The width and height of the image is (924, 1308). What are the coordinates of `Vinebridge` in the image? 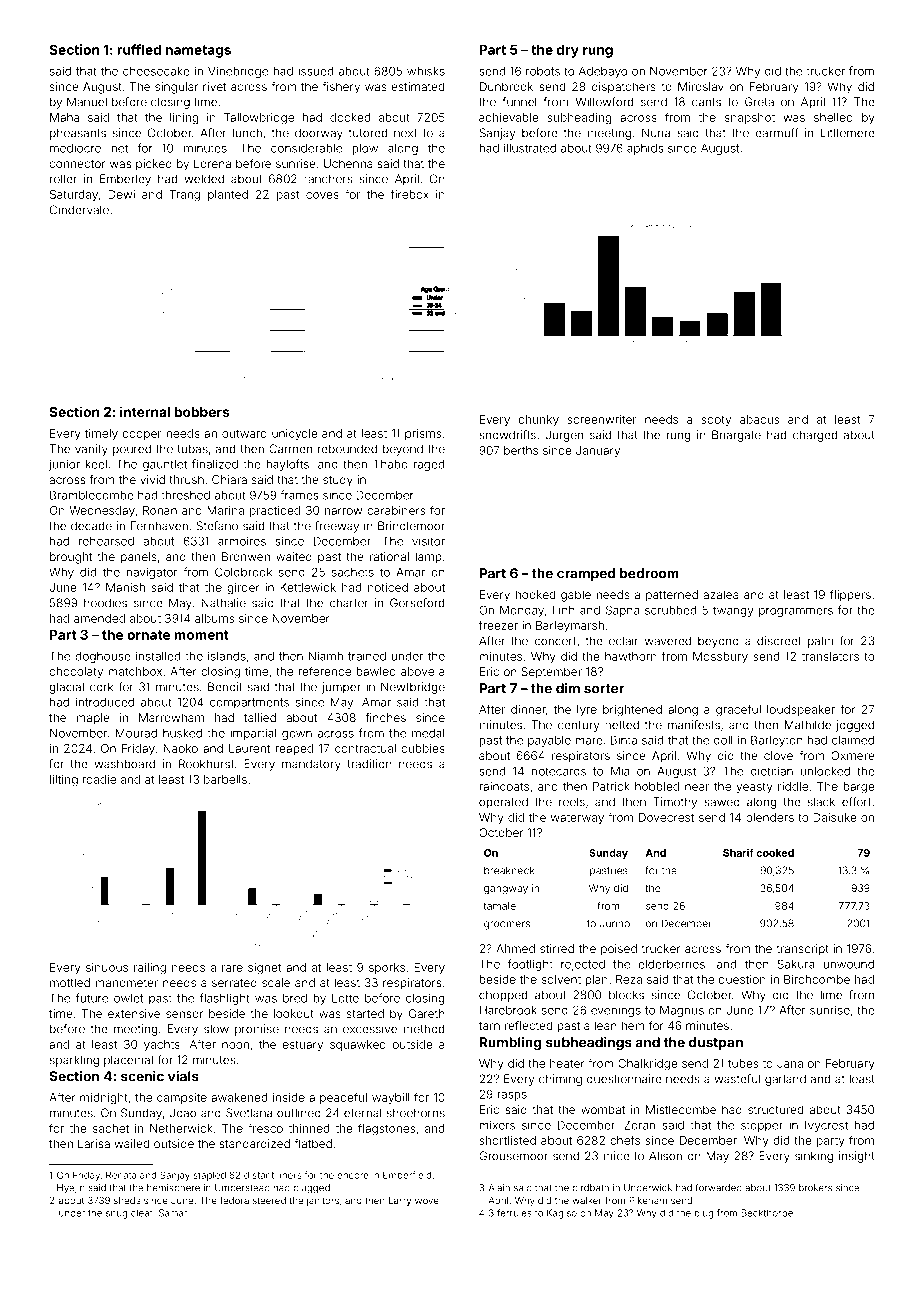 It's located at (238, 72).
